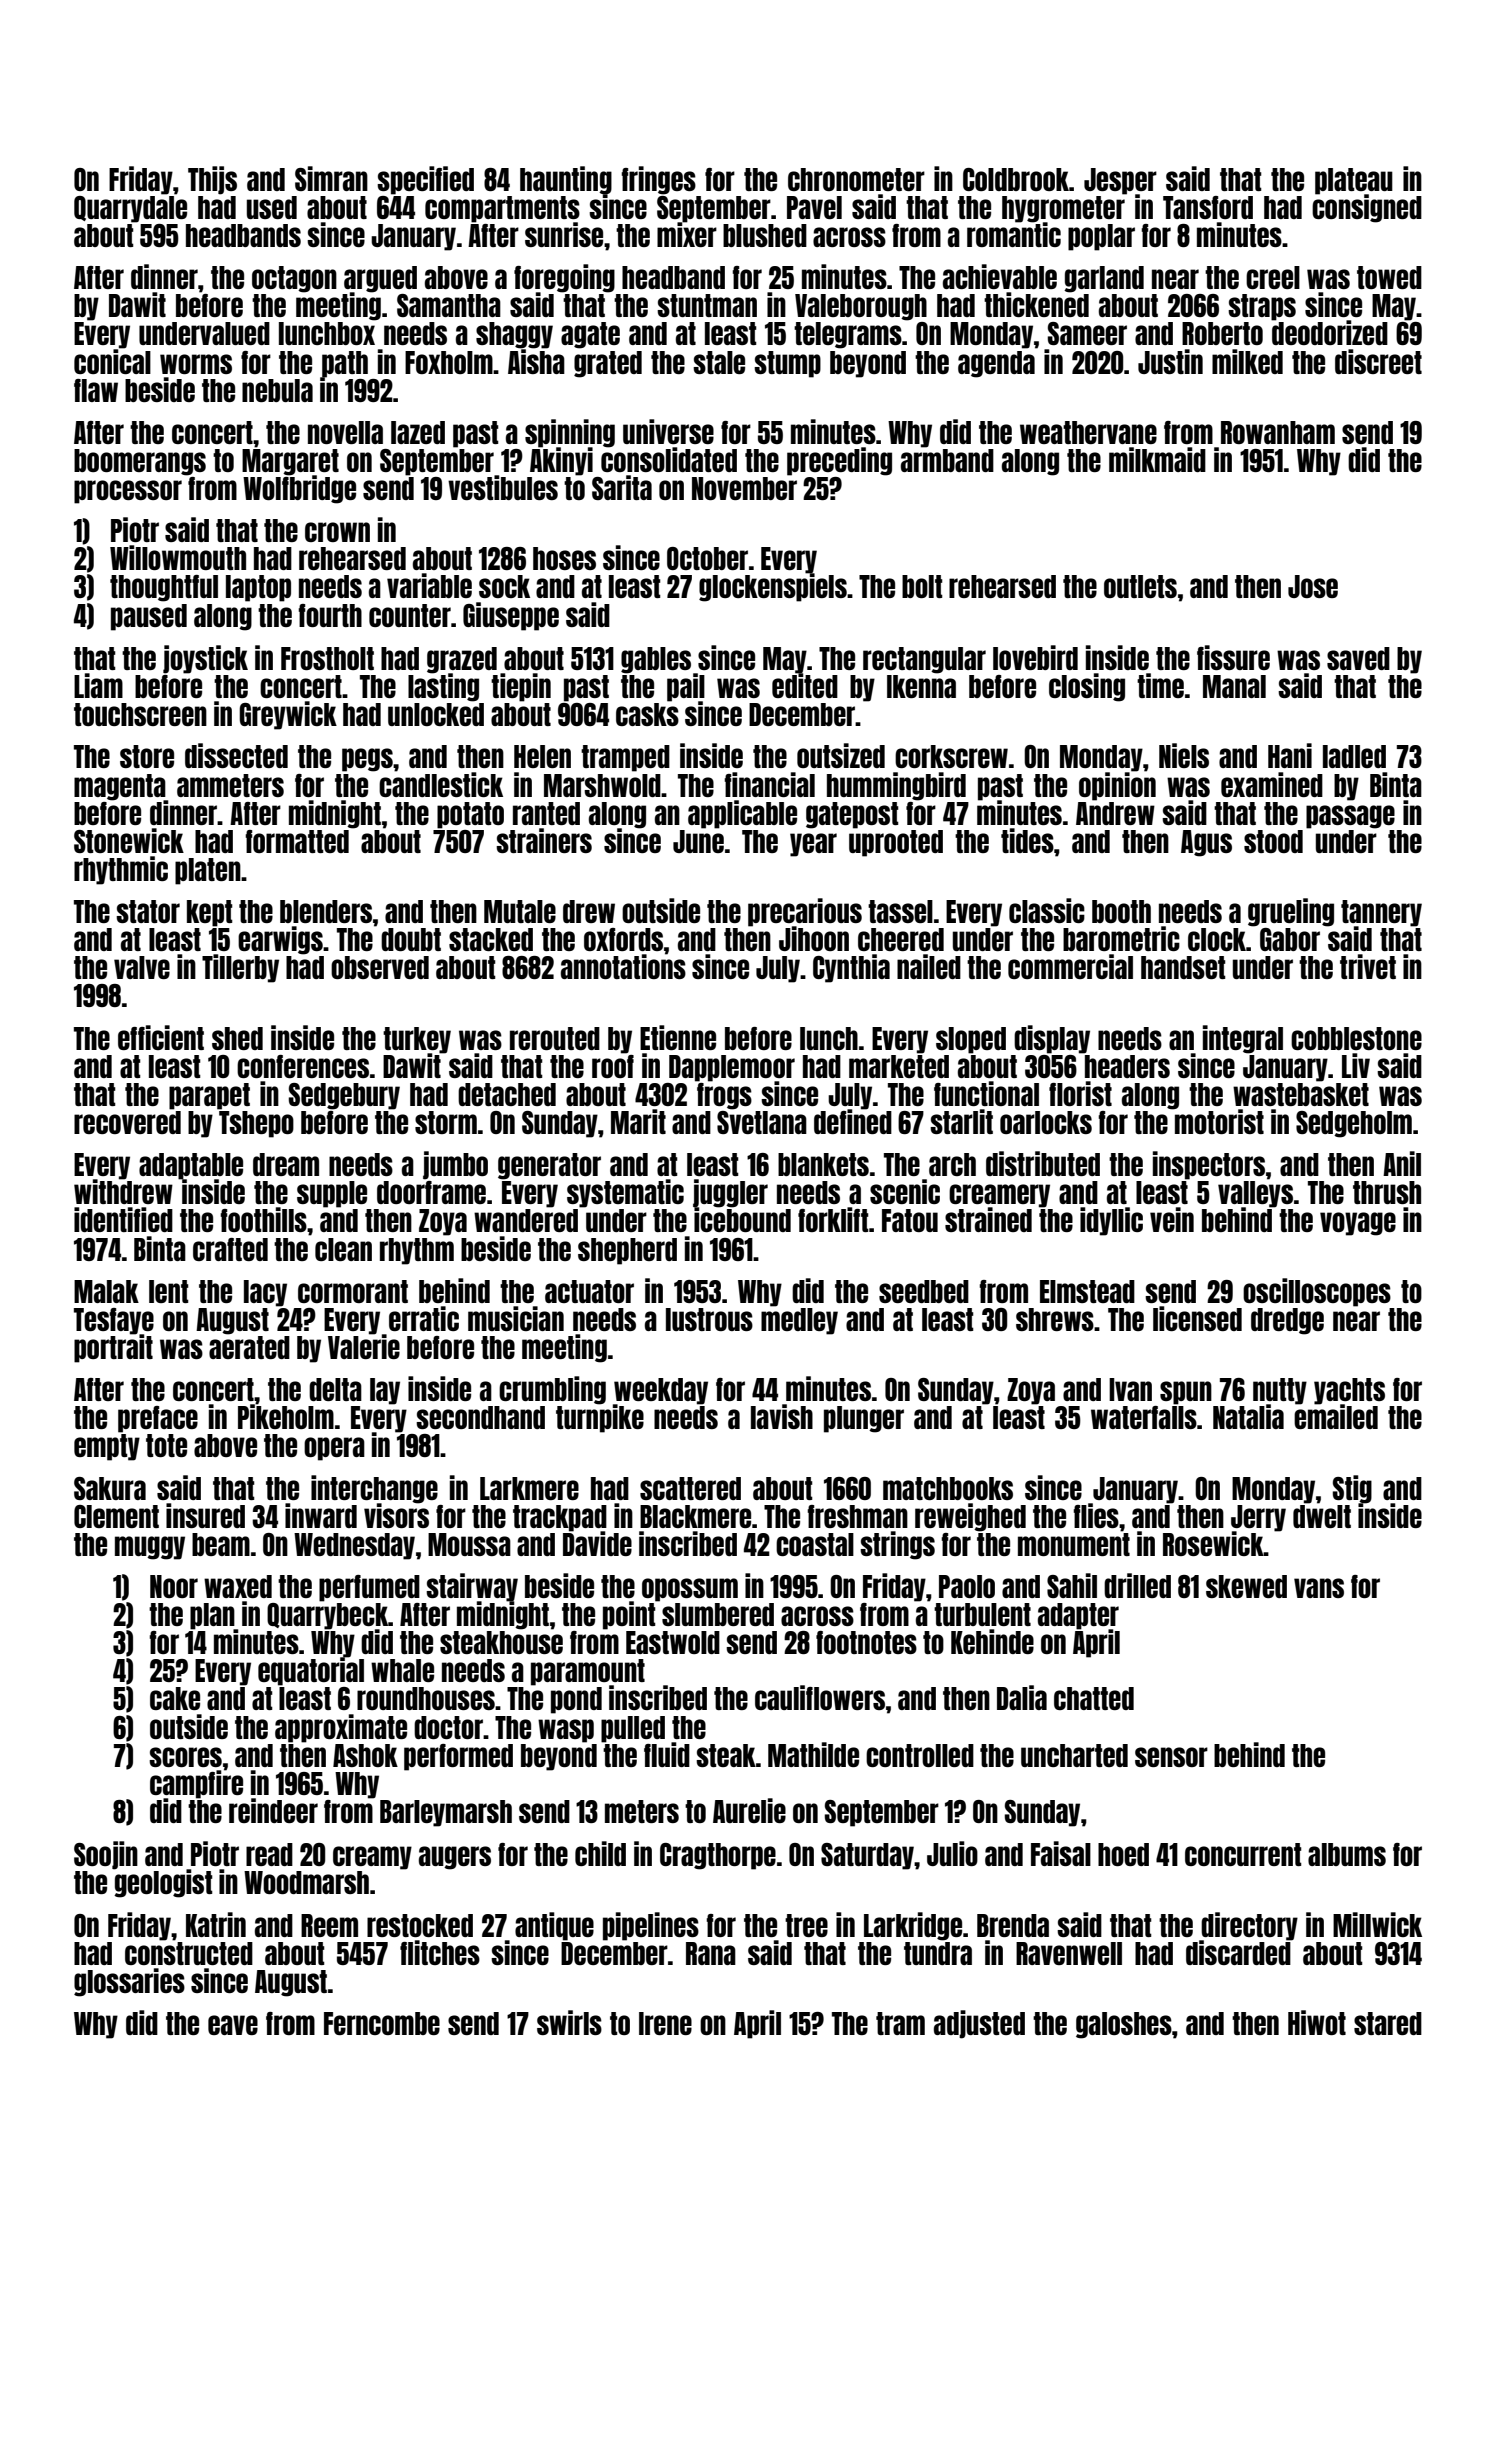 The width and height of the screenshot is (1496, 2464). I want to click on laptop, so click(258, 588).
